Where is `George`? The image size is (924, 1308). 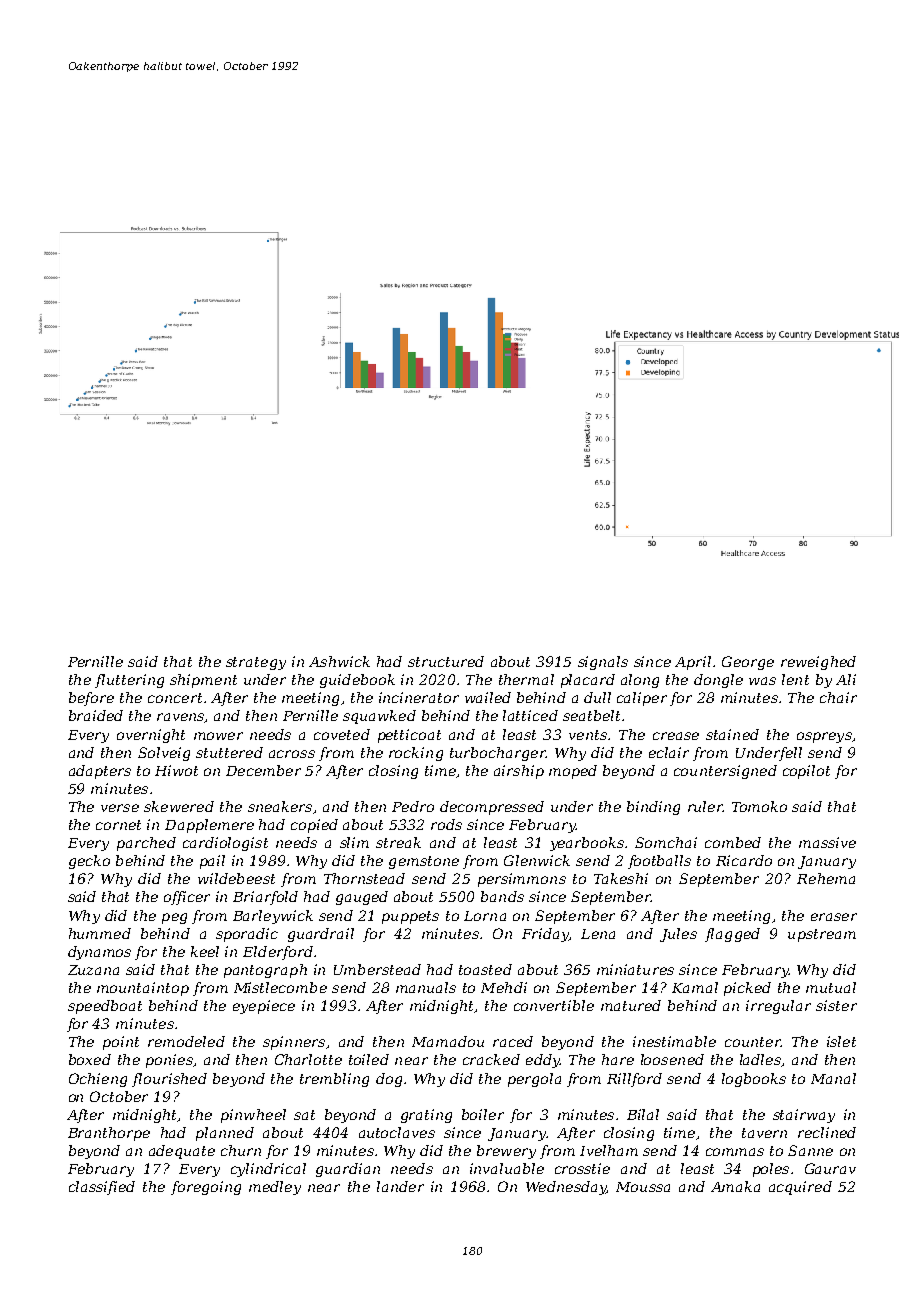 George is located at coordinates (748, 663).
